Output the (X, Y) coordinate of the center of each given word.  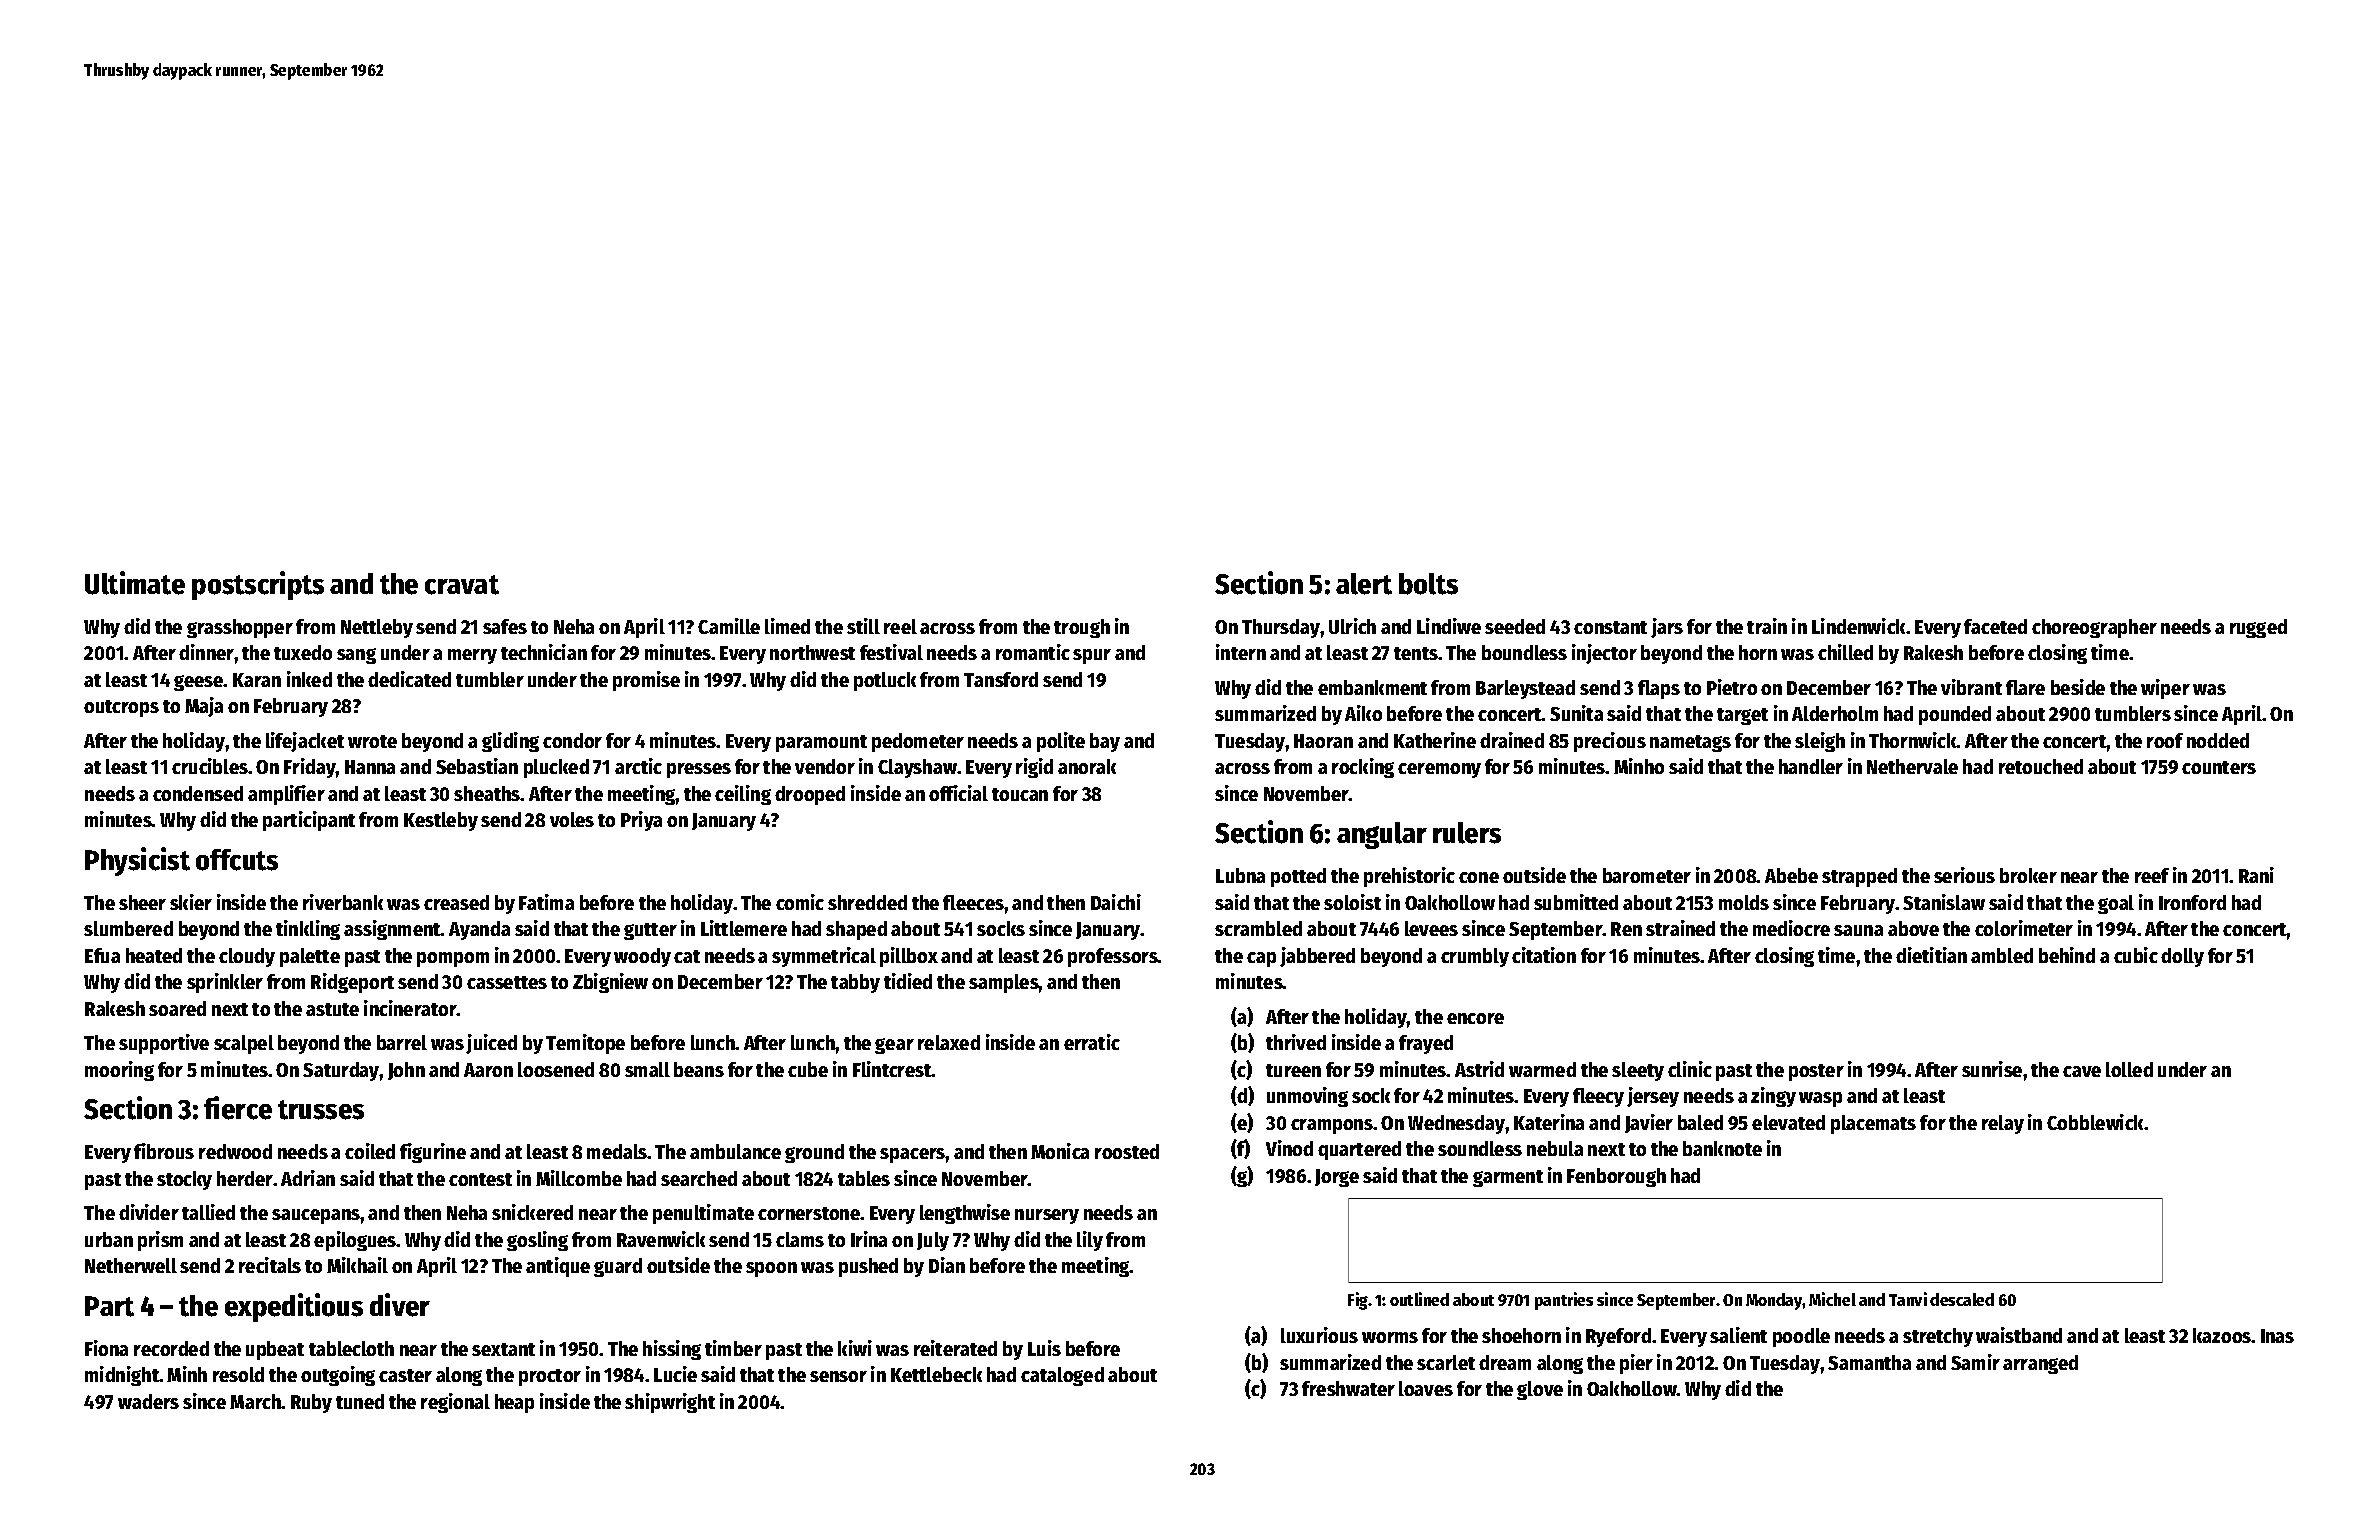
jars (1667, 628)
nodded (2218, 740)
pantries (1564, 1301)
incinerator (410, 1008)
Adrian (308, 1178)
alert (1364, 584)
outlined (1419, 1299)
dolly (2182, 957)
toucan (1020, 794)
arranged (2040, 1364)
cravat (462, 585)
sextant (503, 1349)
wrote (372, 741)
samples (1004, 983)
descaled (1962, 1299)
